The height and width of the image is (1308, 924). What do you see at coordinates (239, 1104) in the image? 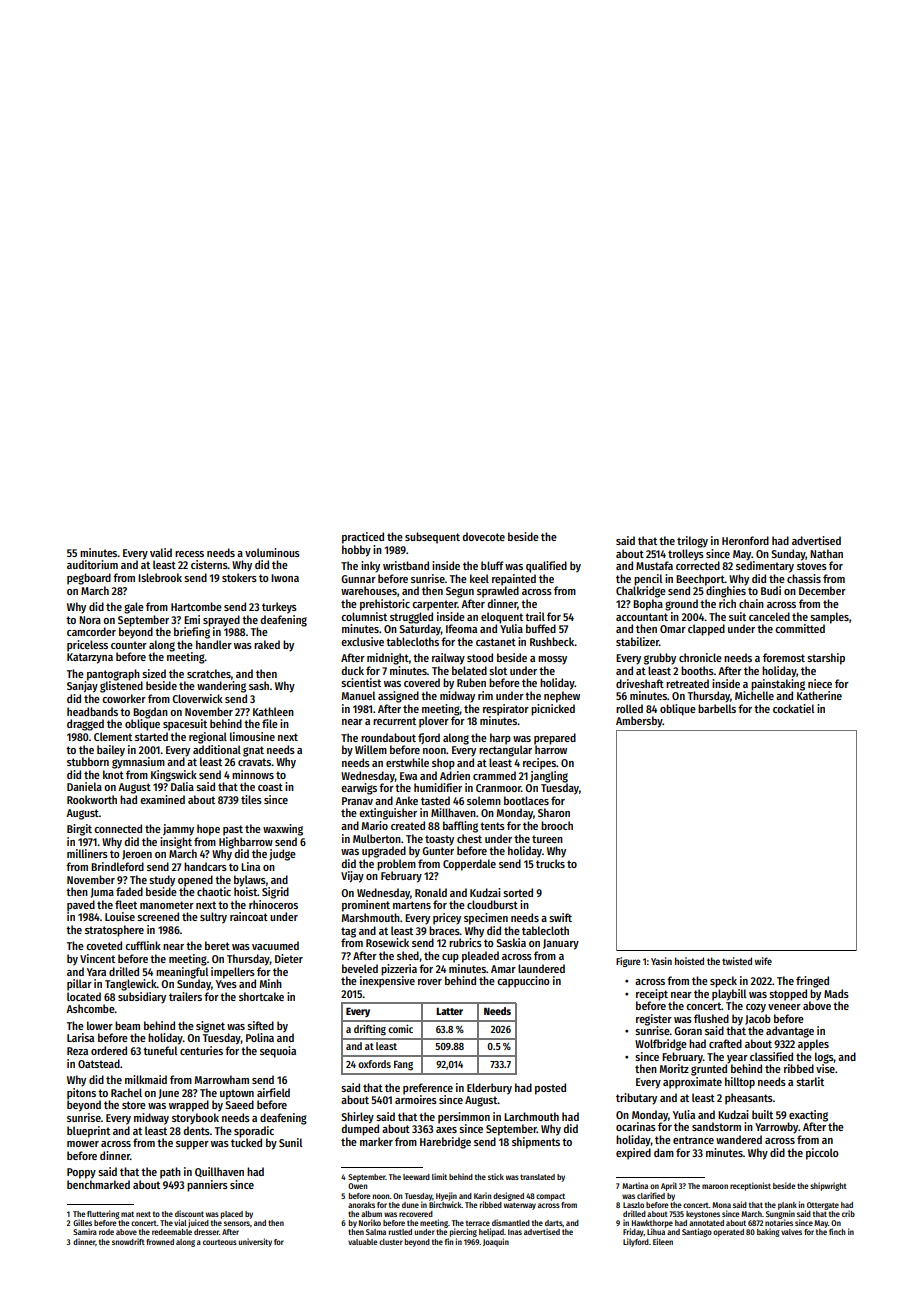
I see `Saeed` at bounding box center [239, 1104].
